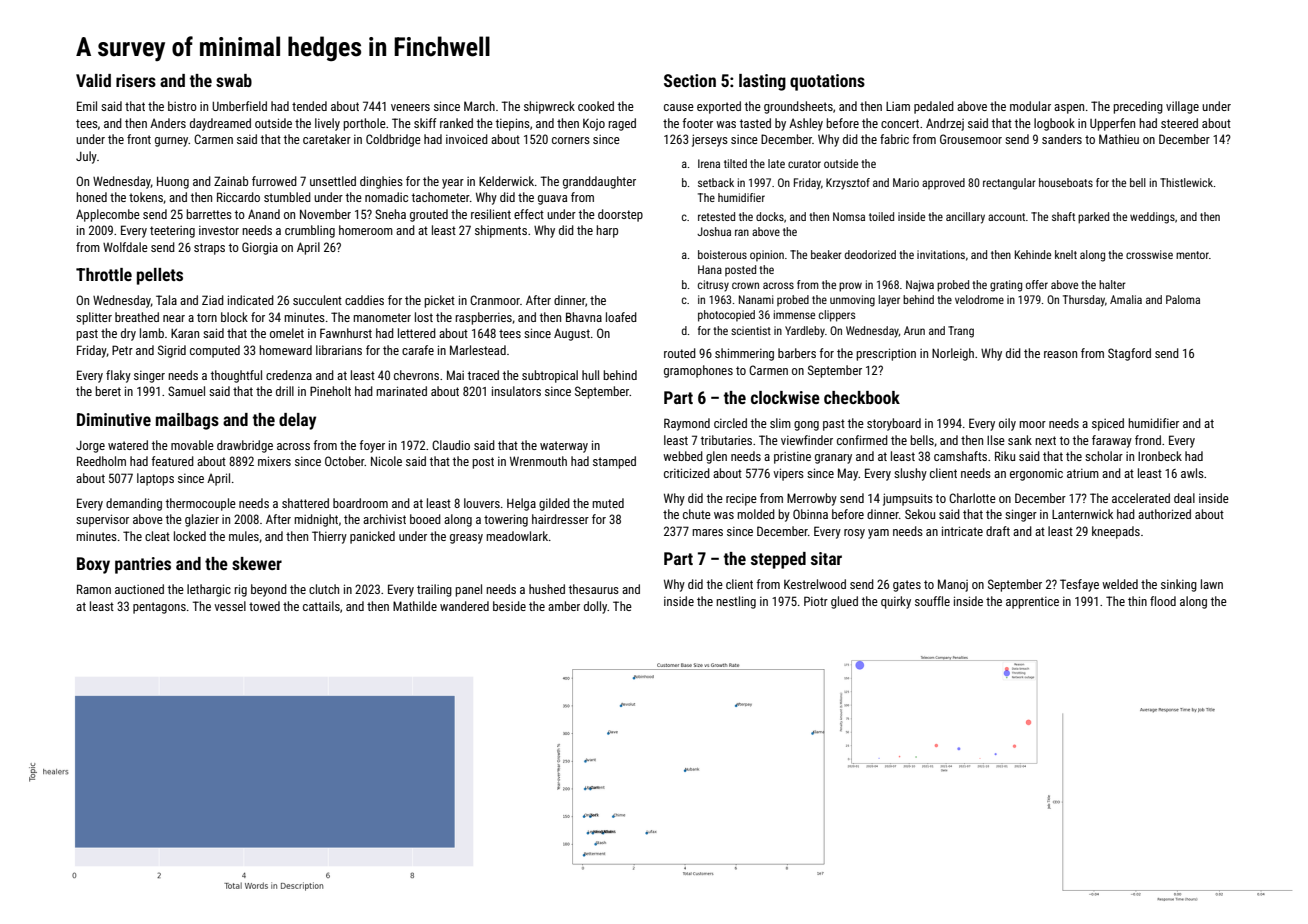  What do you see at coordinates (521, 504) in the page?
I see `Helga` at bounding box center [521, 504].
